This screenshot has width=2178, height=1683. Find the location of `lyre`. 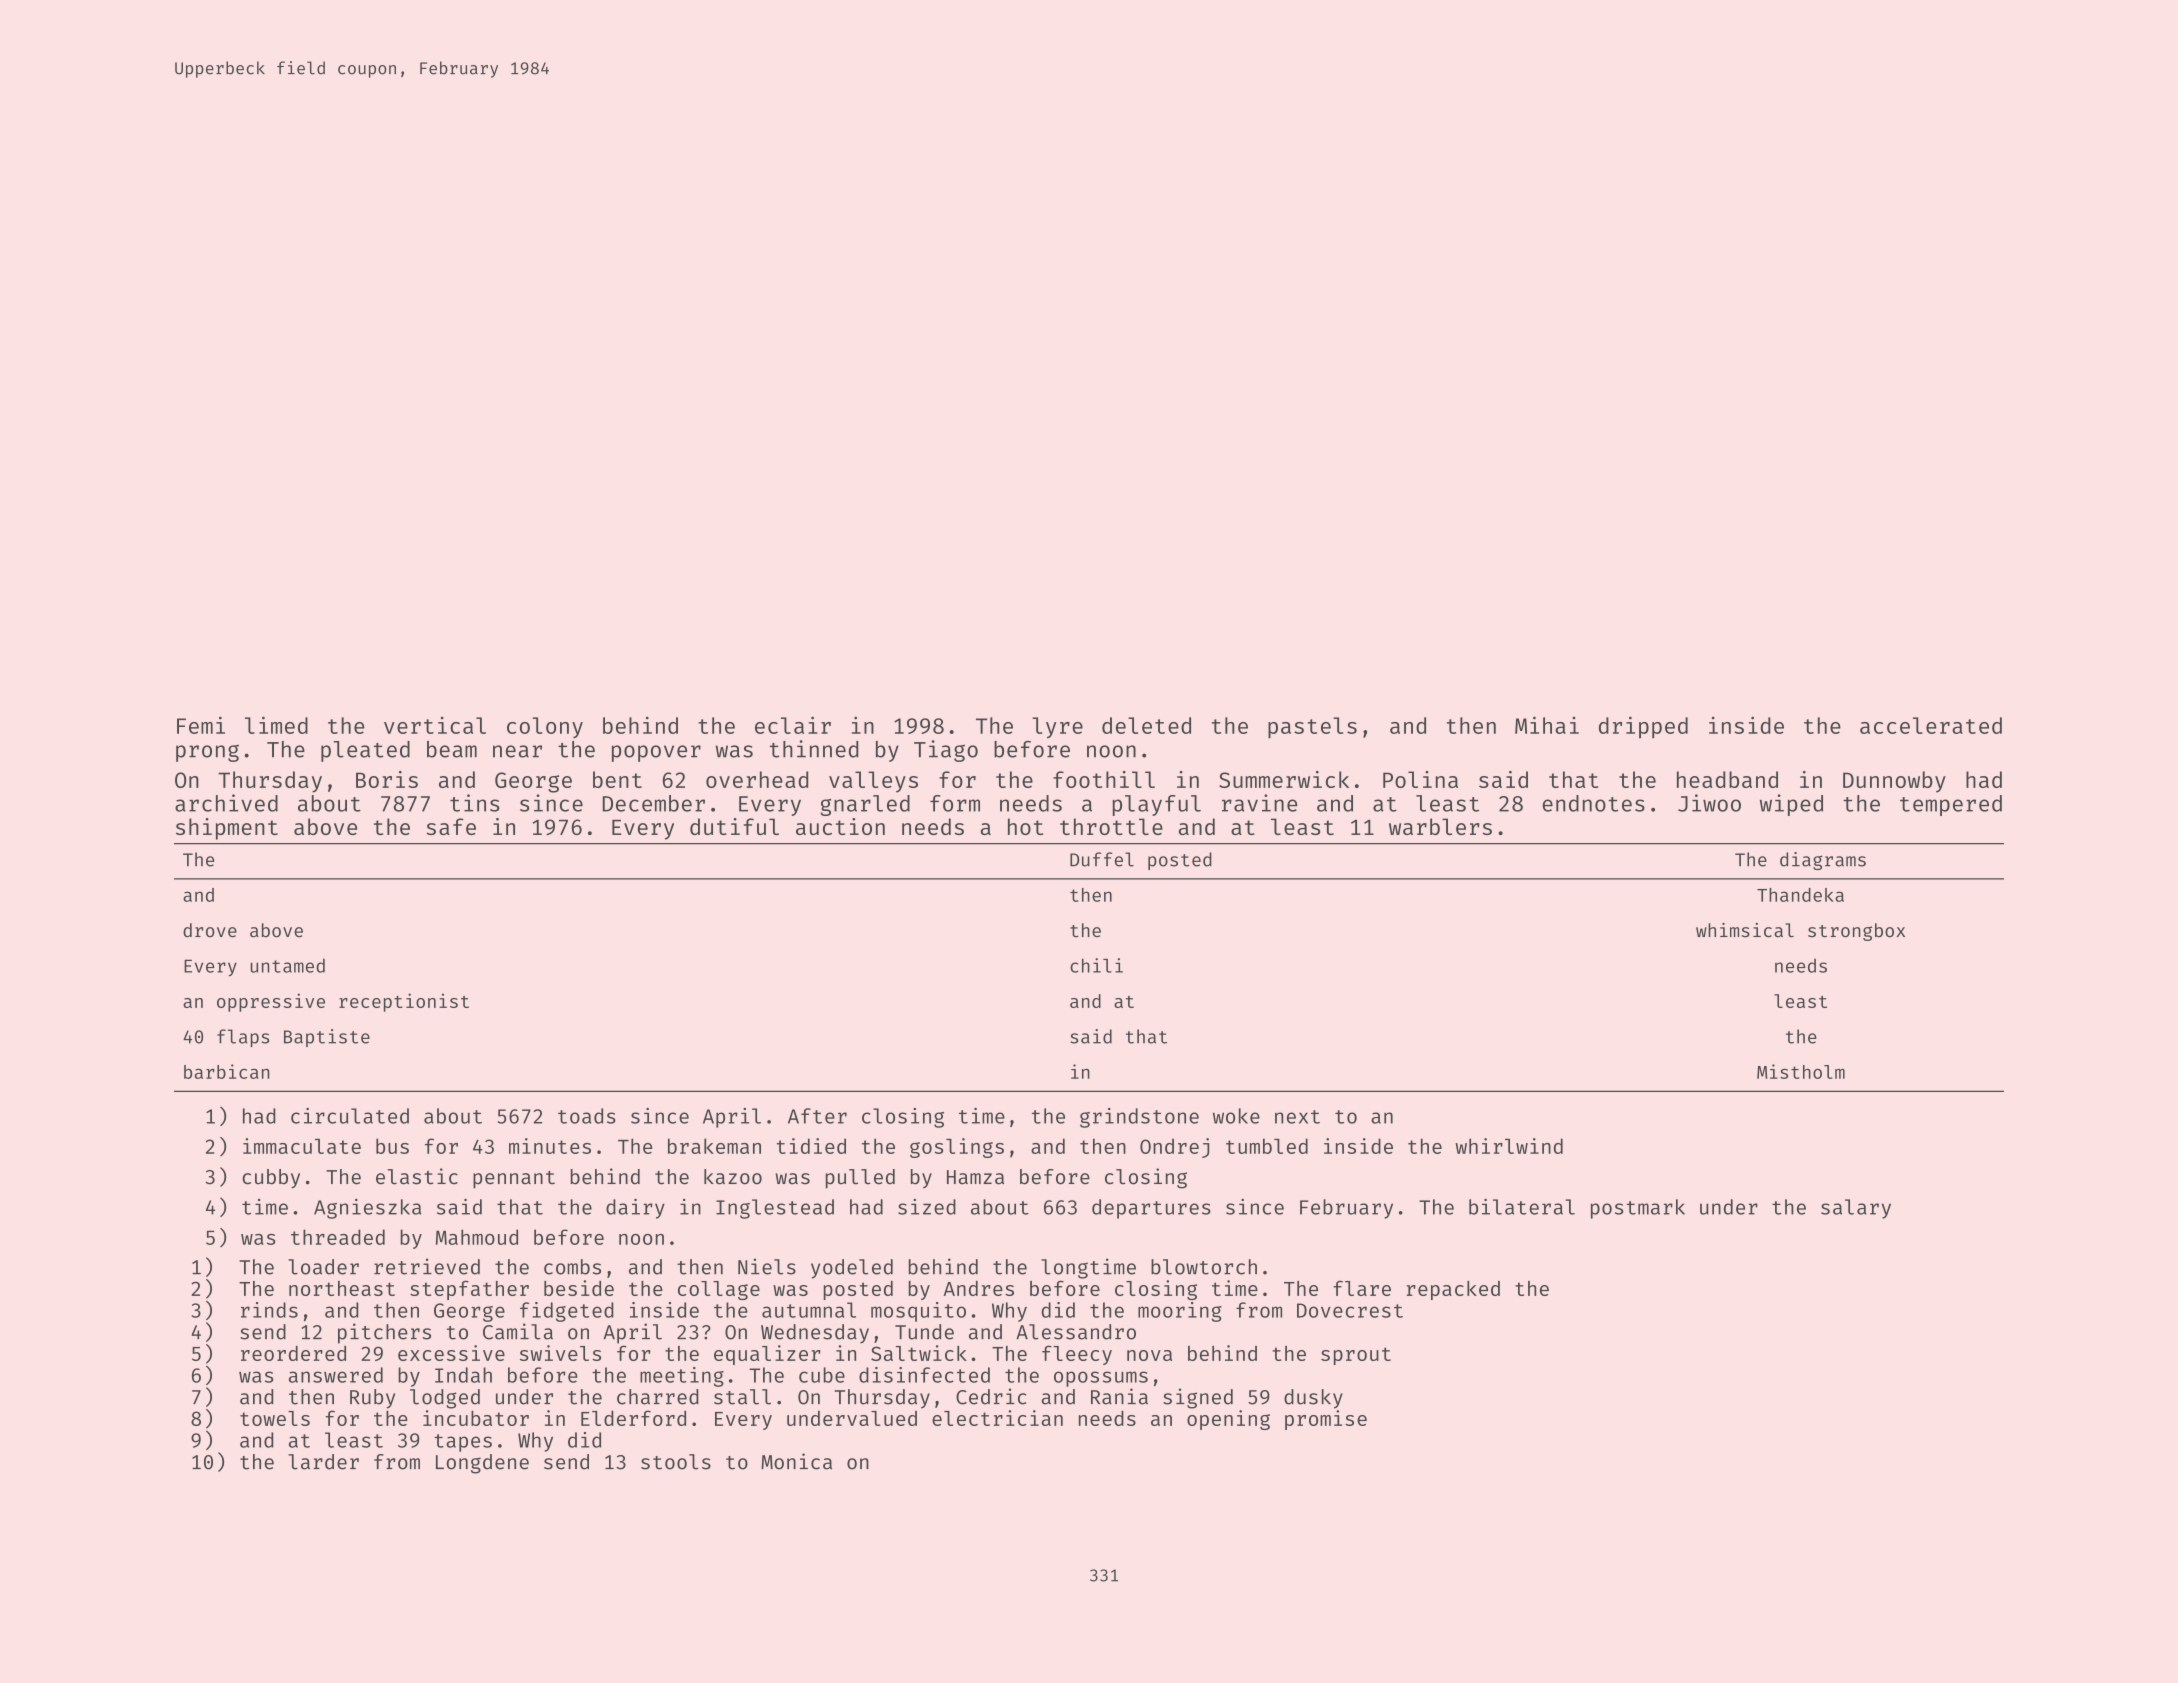

lyre is located at coordinates (1057, 728).
